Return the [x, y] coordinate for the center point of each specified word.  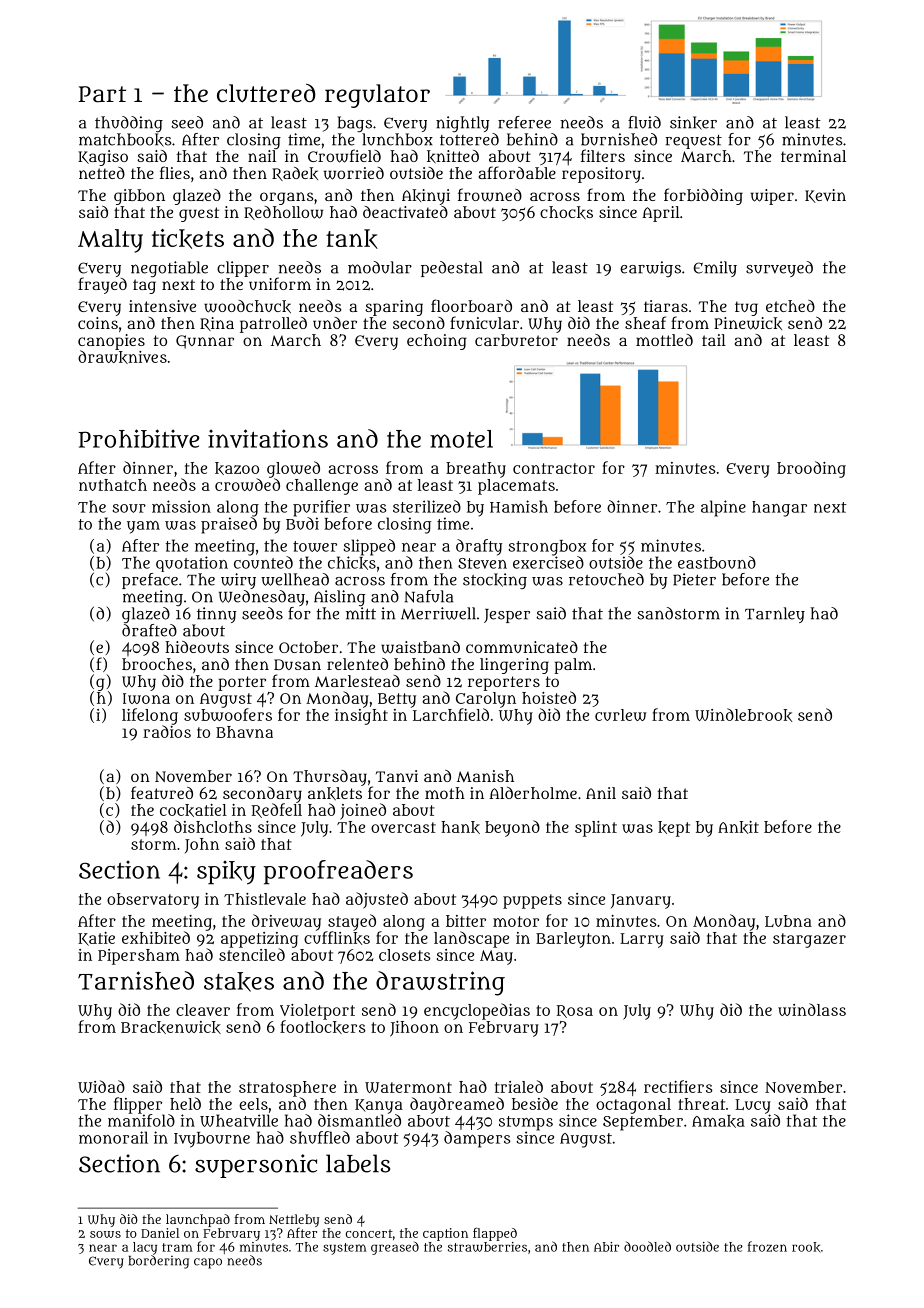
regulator [377, 96]
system [345, 1249]
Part [102, 94]
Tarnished [136, 980]
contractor [554, 468]
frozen [767, 1246]
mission [181, 506]
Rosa [575, 1011]
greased [395, 1248]
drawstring [440, 983]
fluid [644, 122]
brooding [811, 469]
